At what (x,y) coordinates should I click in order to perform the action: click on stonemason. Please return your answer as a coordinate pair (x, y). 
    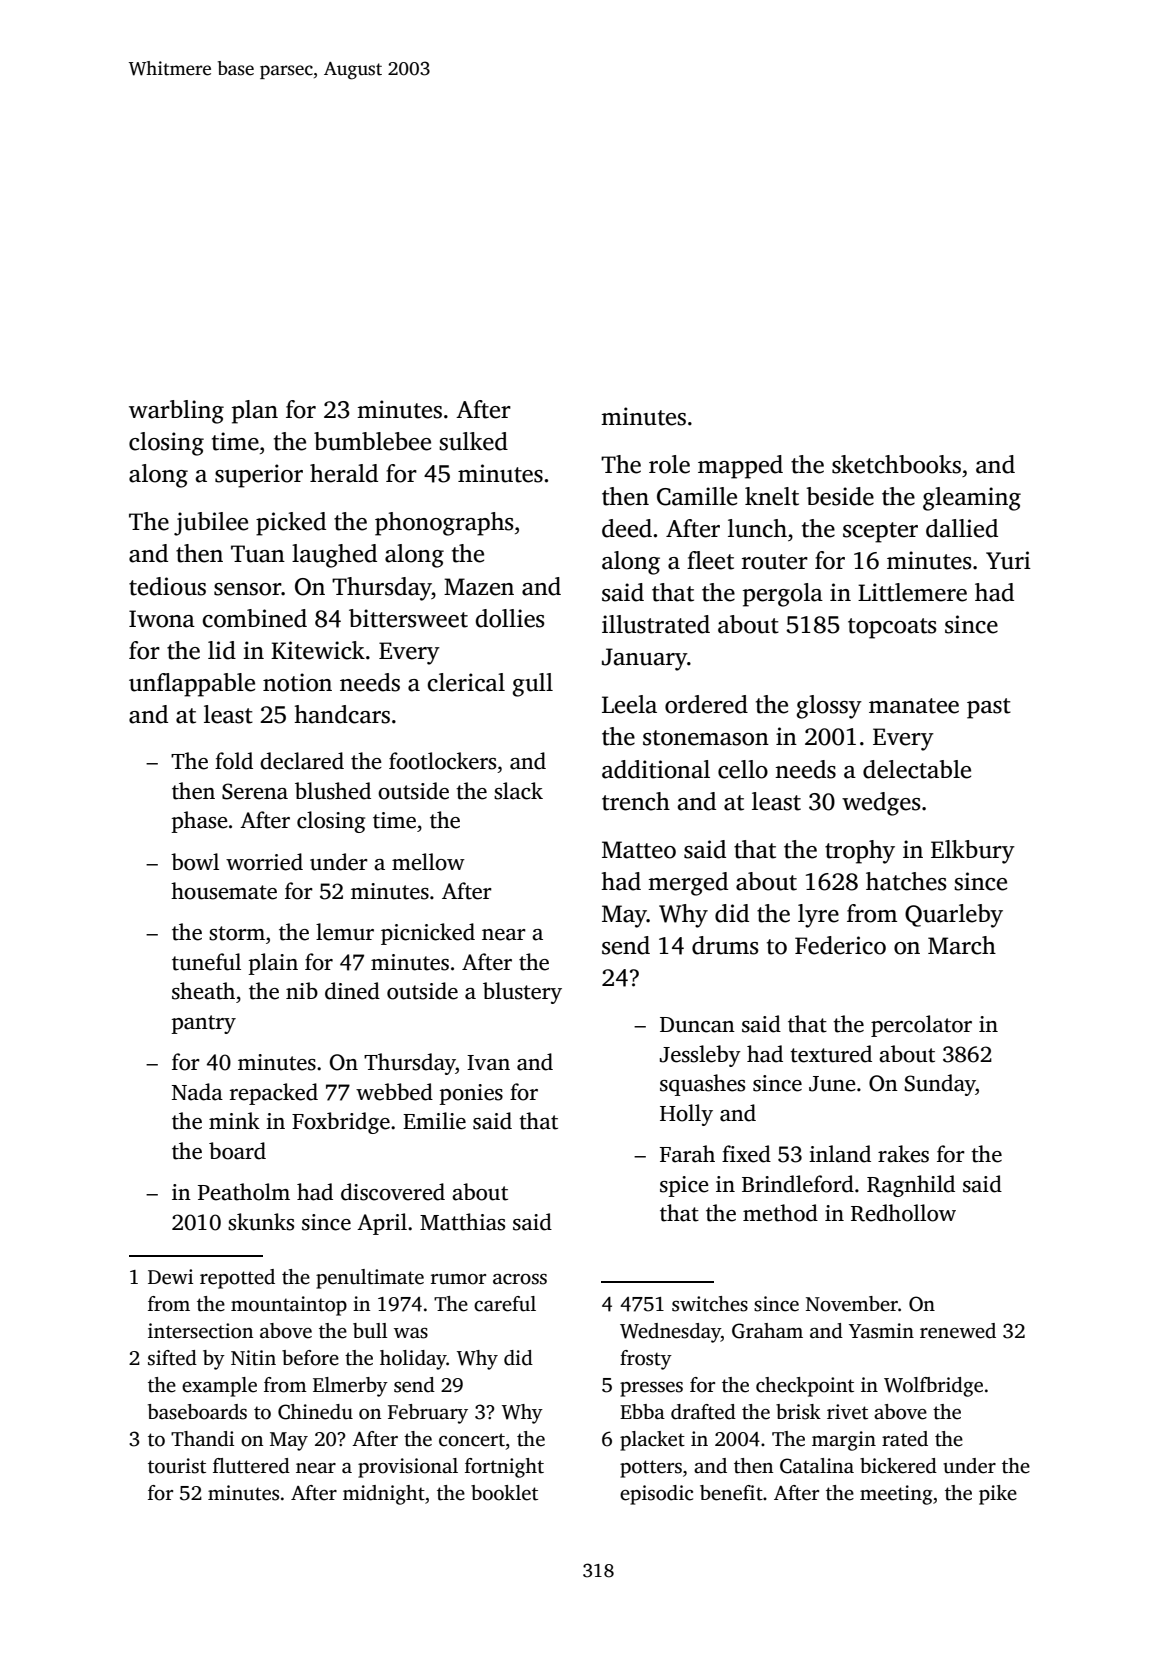
    Looking at the image, I should click on (706, 738).
